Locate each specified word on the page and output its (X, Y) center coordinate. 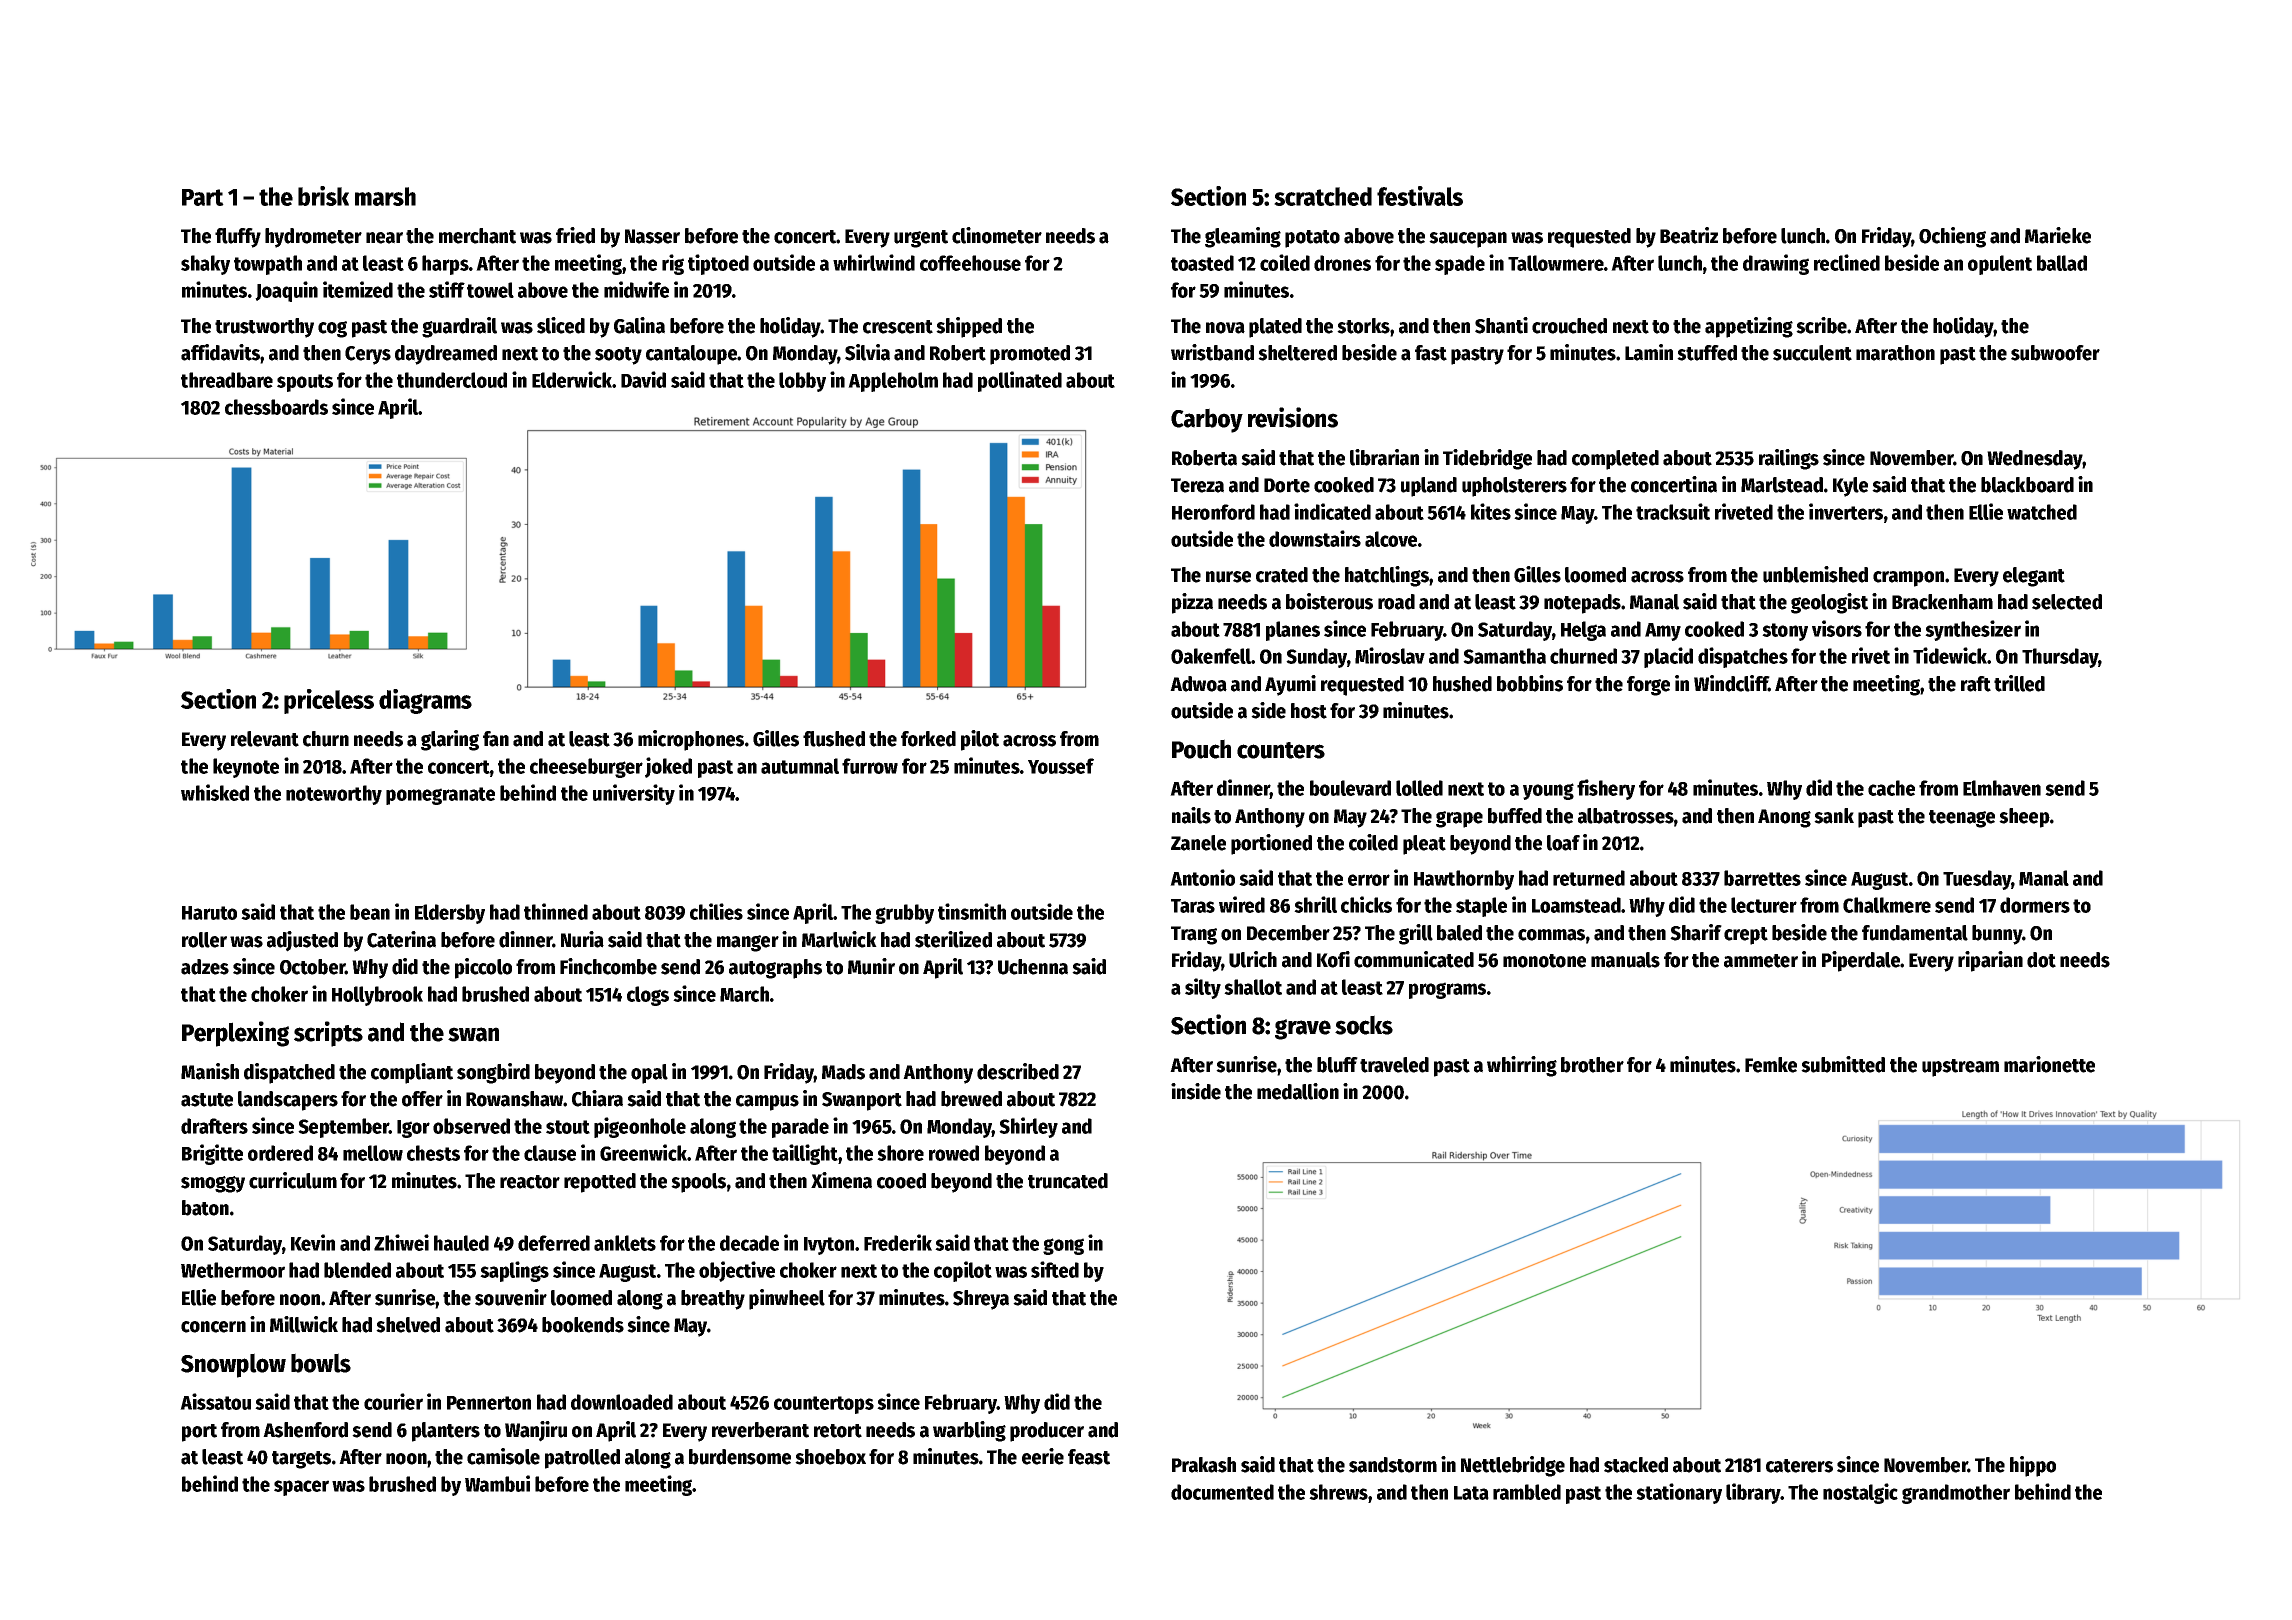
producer (1047, 1432)
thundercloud (452, 380)
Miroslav (1390, 655)
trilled (2019, 683)
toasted (1202, 263)
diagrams (425, 701)
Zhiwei (401, 1242)
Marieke (2058, 235)
